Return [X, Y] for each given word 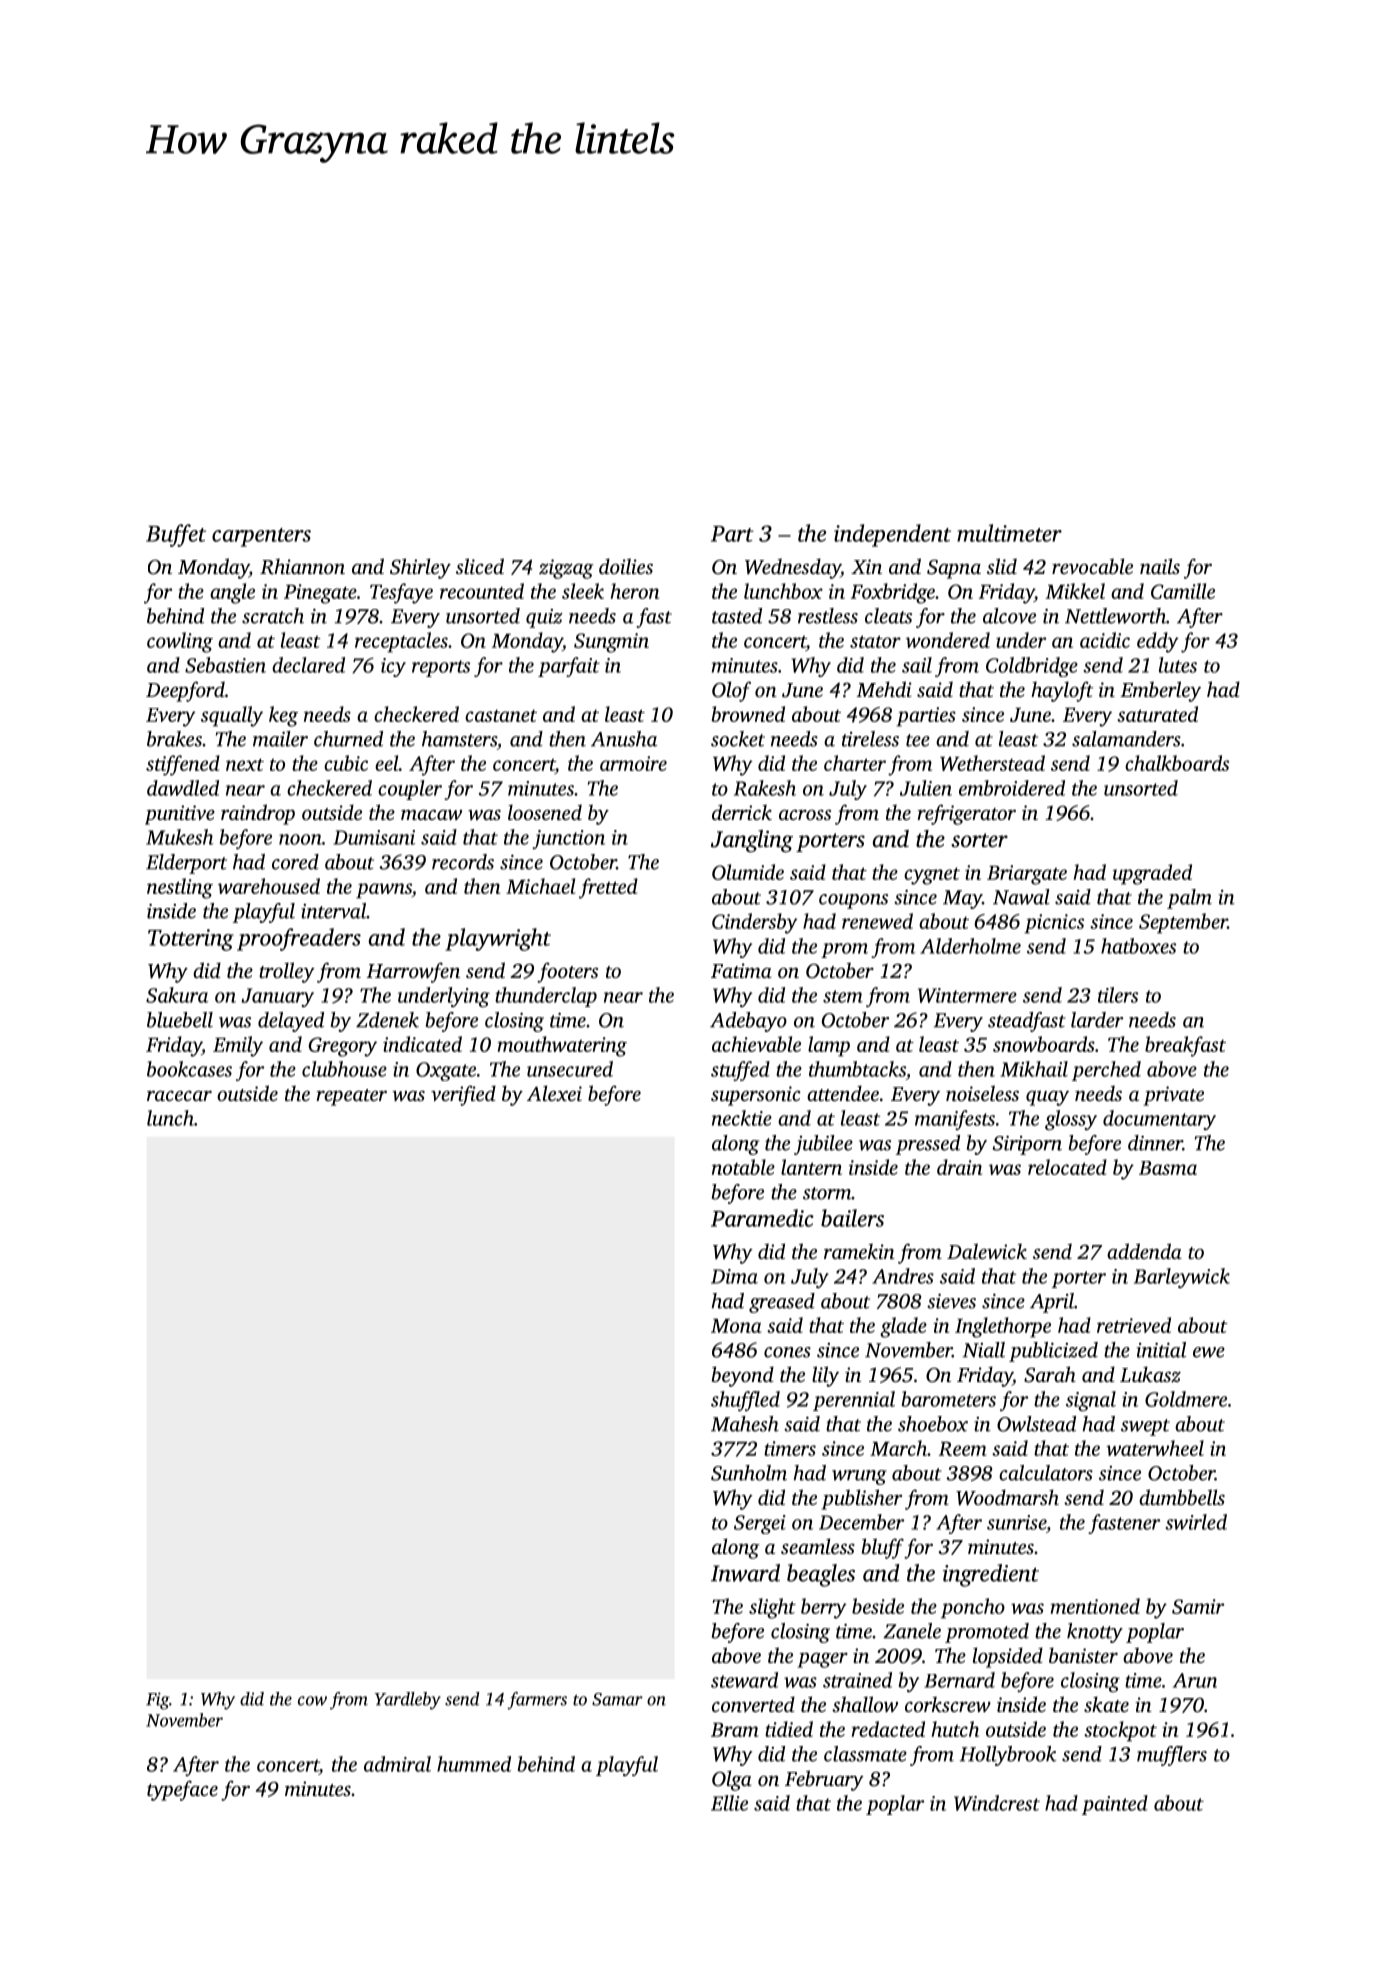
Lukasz [1150, 1374]
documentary [1159, 1120]
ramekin [859, 1251]
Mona [736, 1326]
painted [1115, 1805]
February [824, 1780]
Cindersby [755, 923]
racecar [179, 1095]
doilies [626, 566]
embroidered [1012, 788]
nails [1160, 566]
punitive [180, 815]
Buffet [176, 535]
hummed [474, 1764]
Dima [734, 1276]
